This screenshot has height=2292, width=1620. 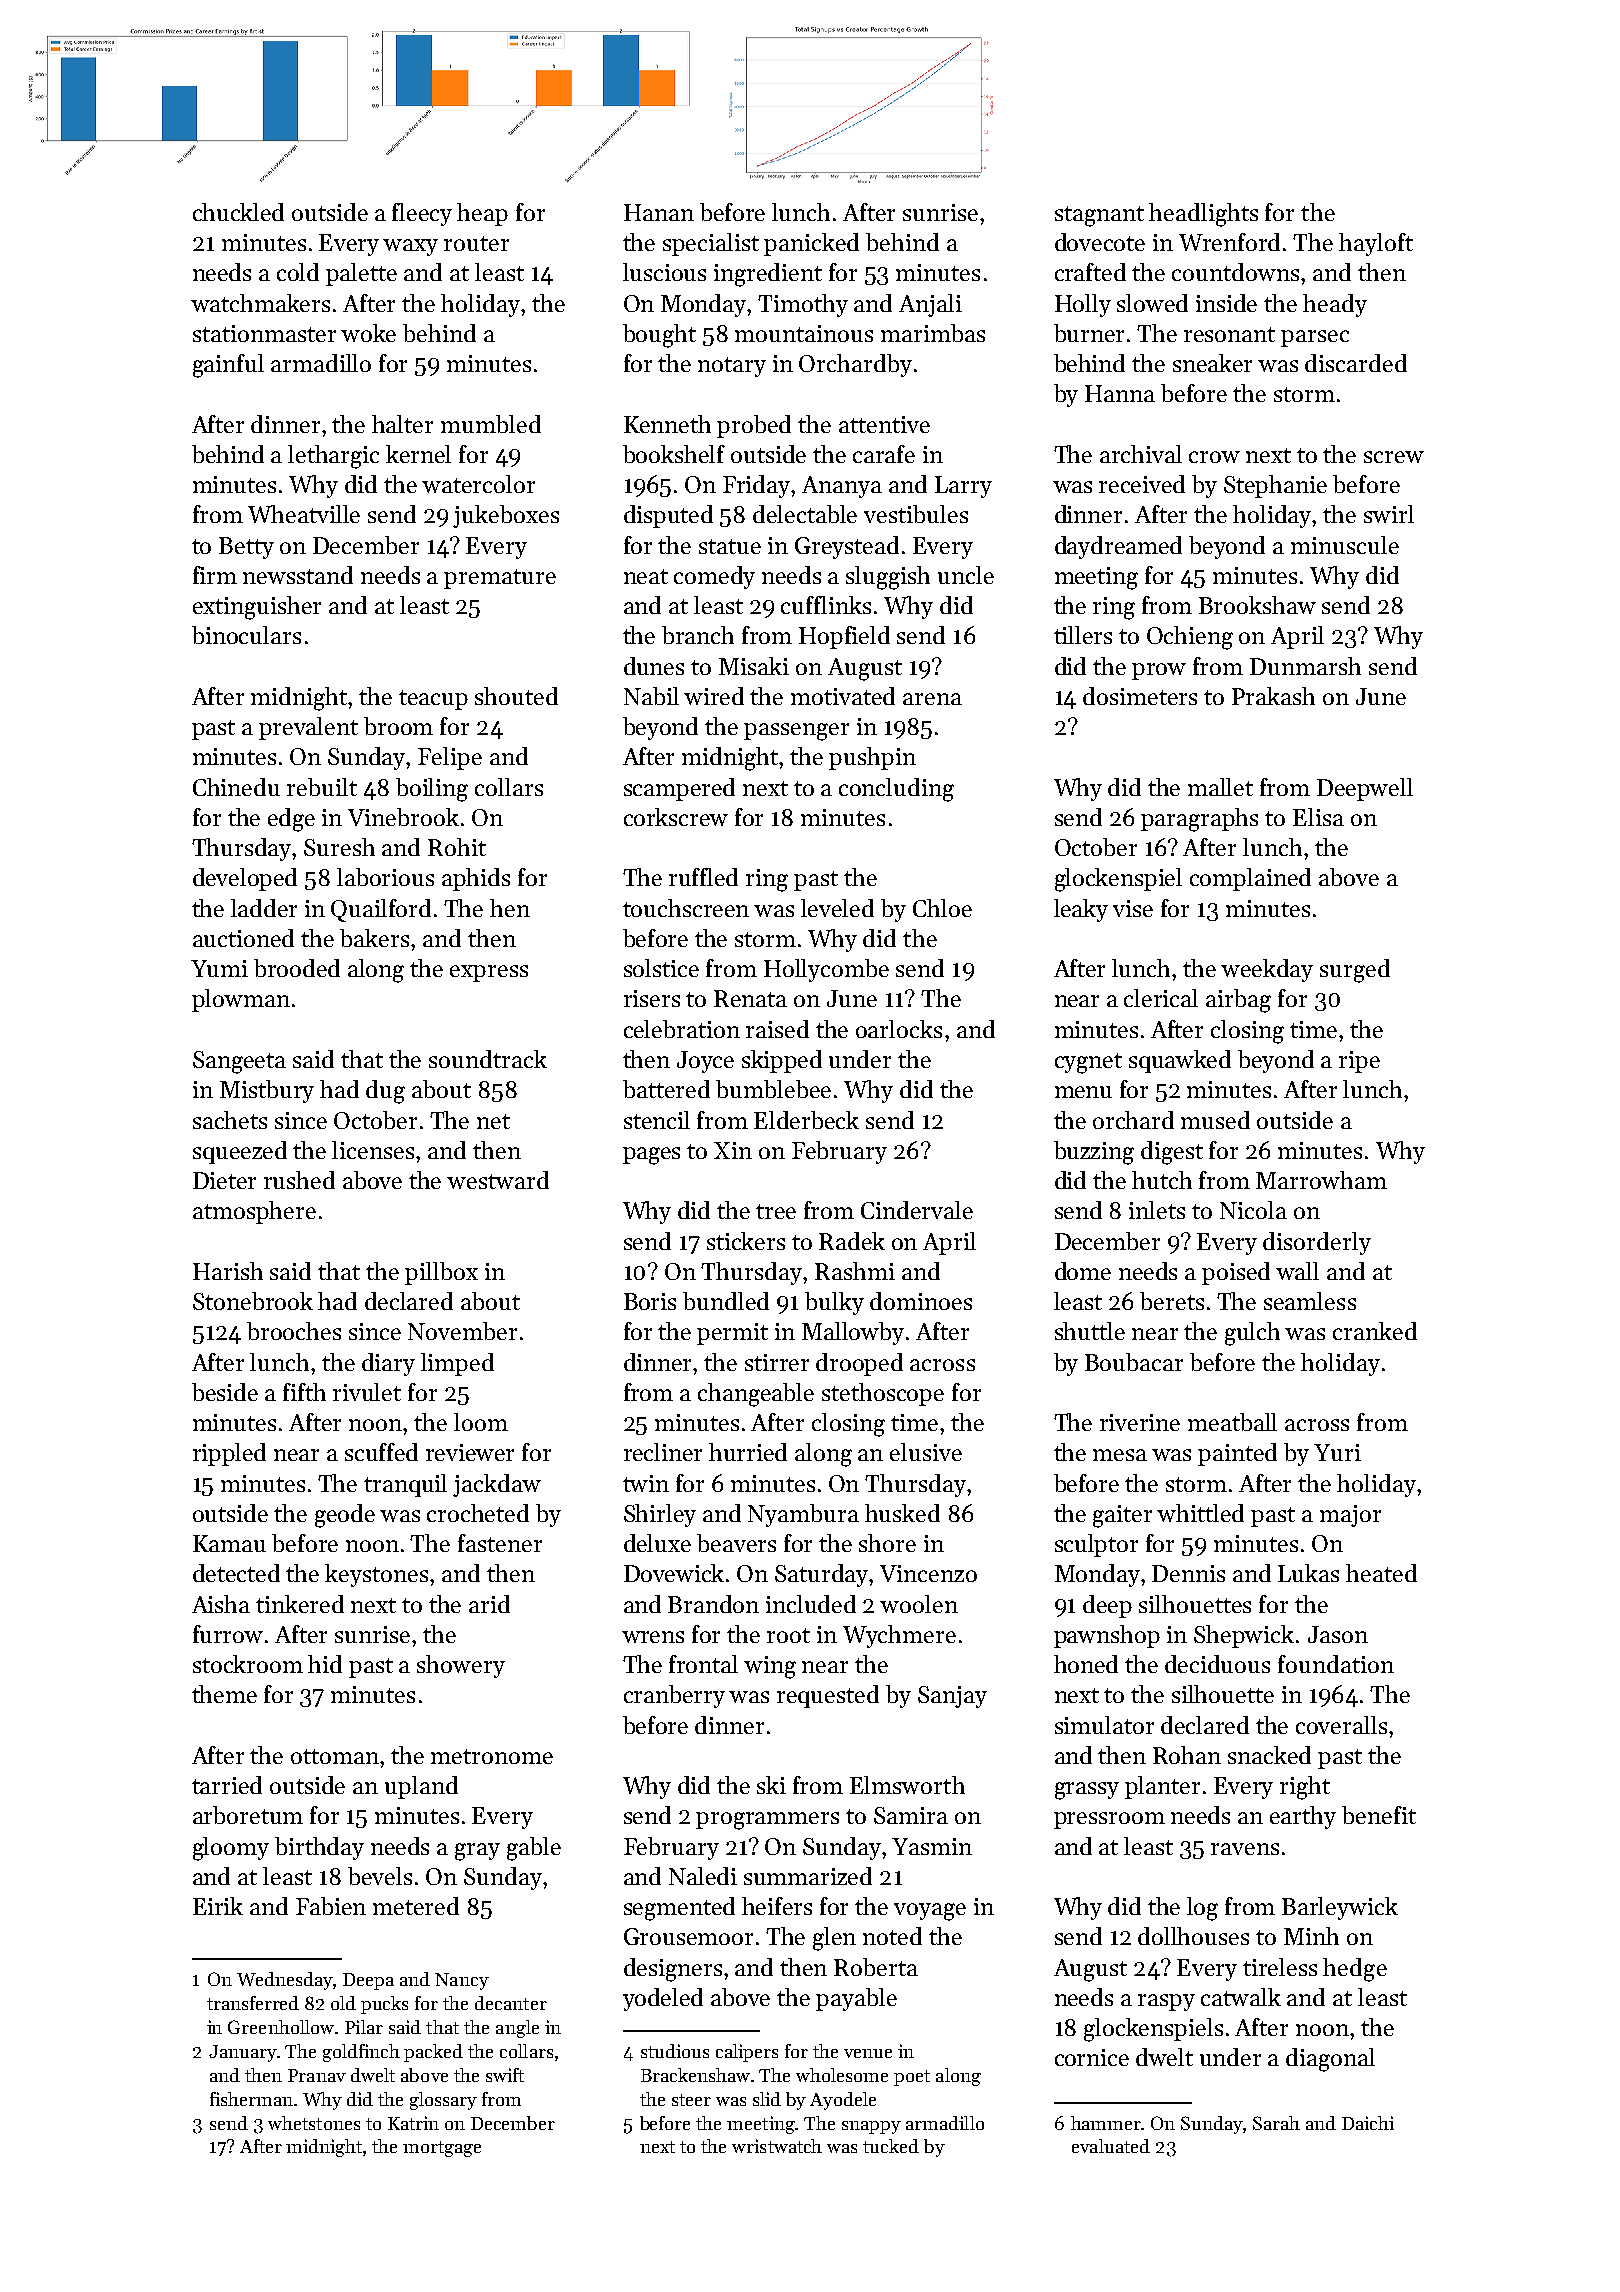 What do you see at coordinates (476, 243) in the screenshot?
I see `router` at bounding box center [476, 243].
